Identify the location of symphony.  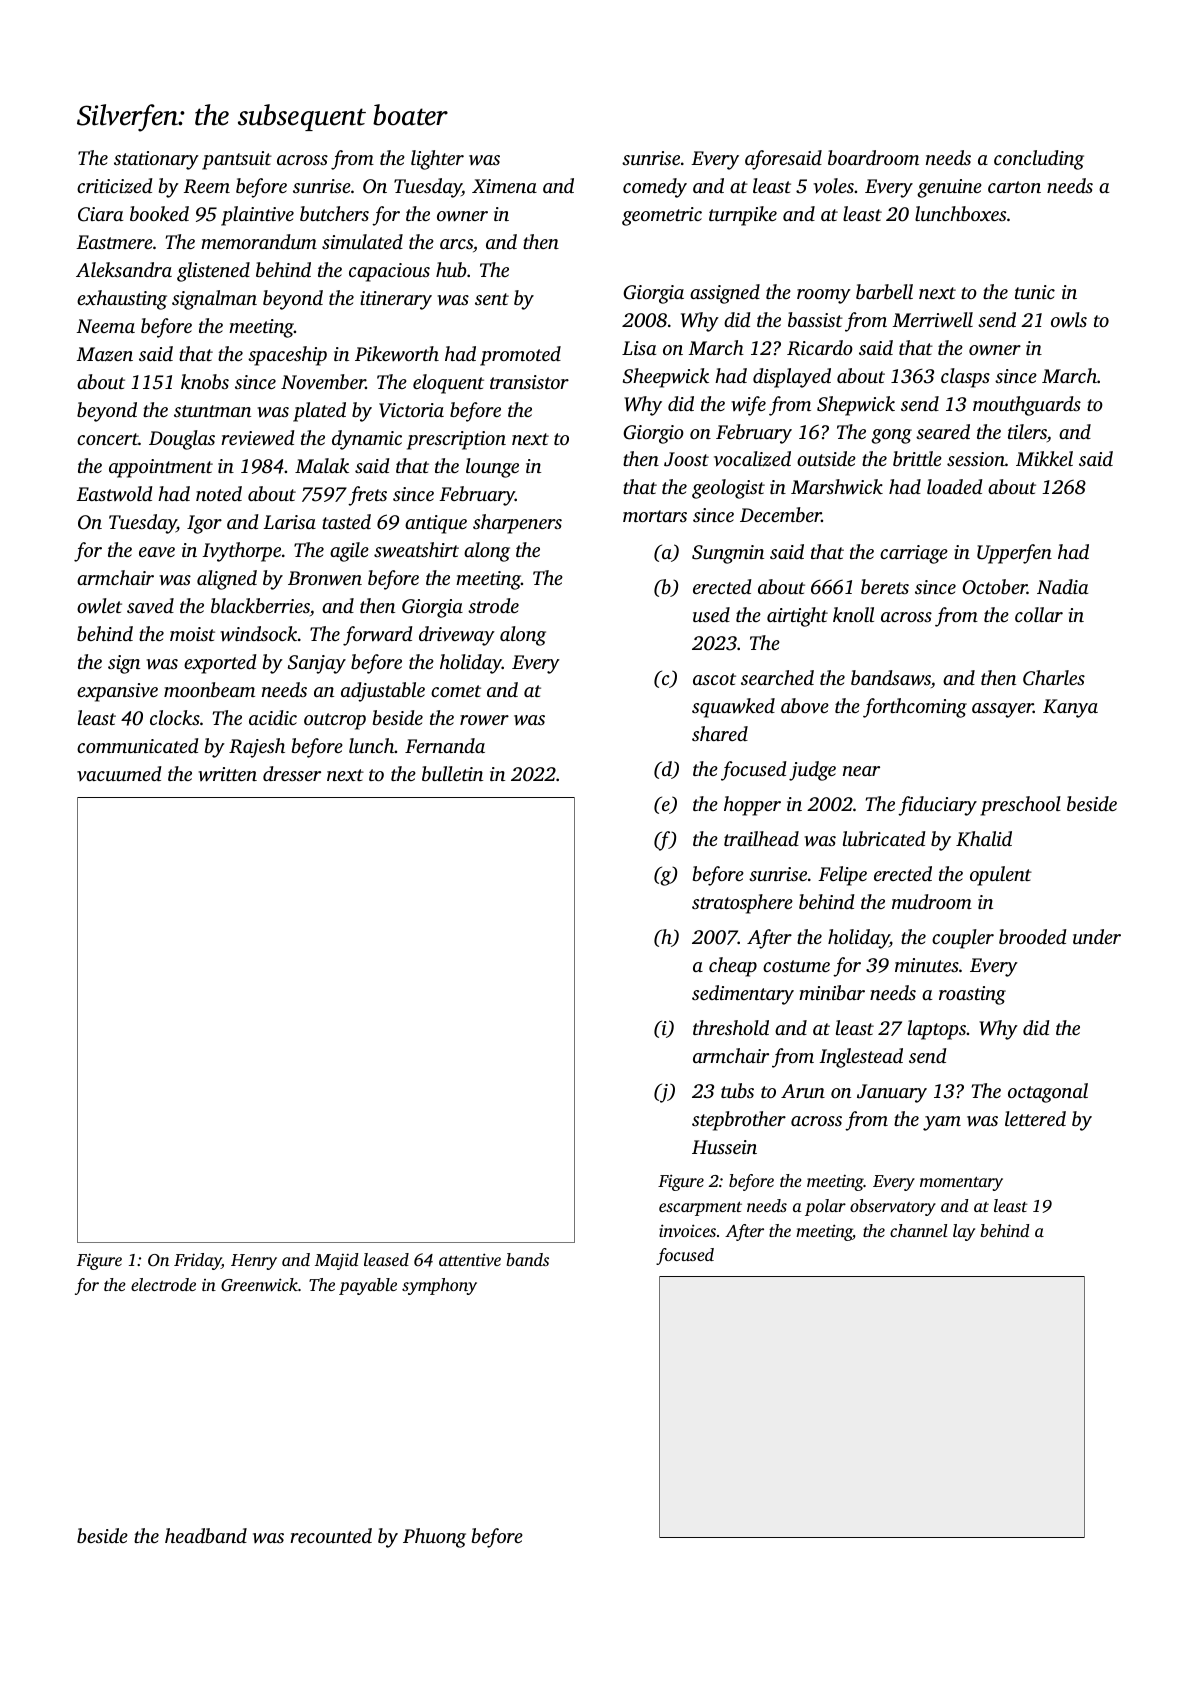
(439, 1286).
